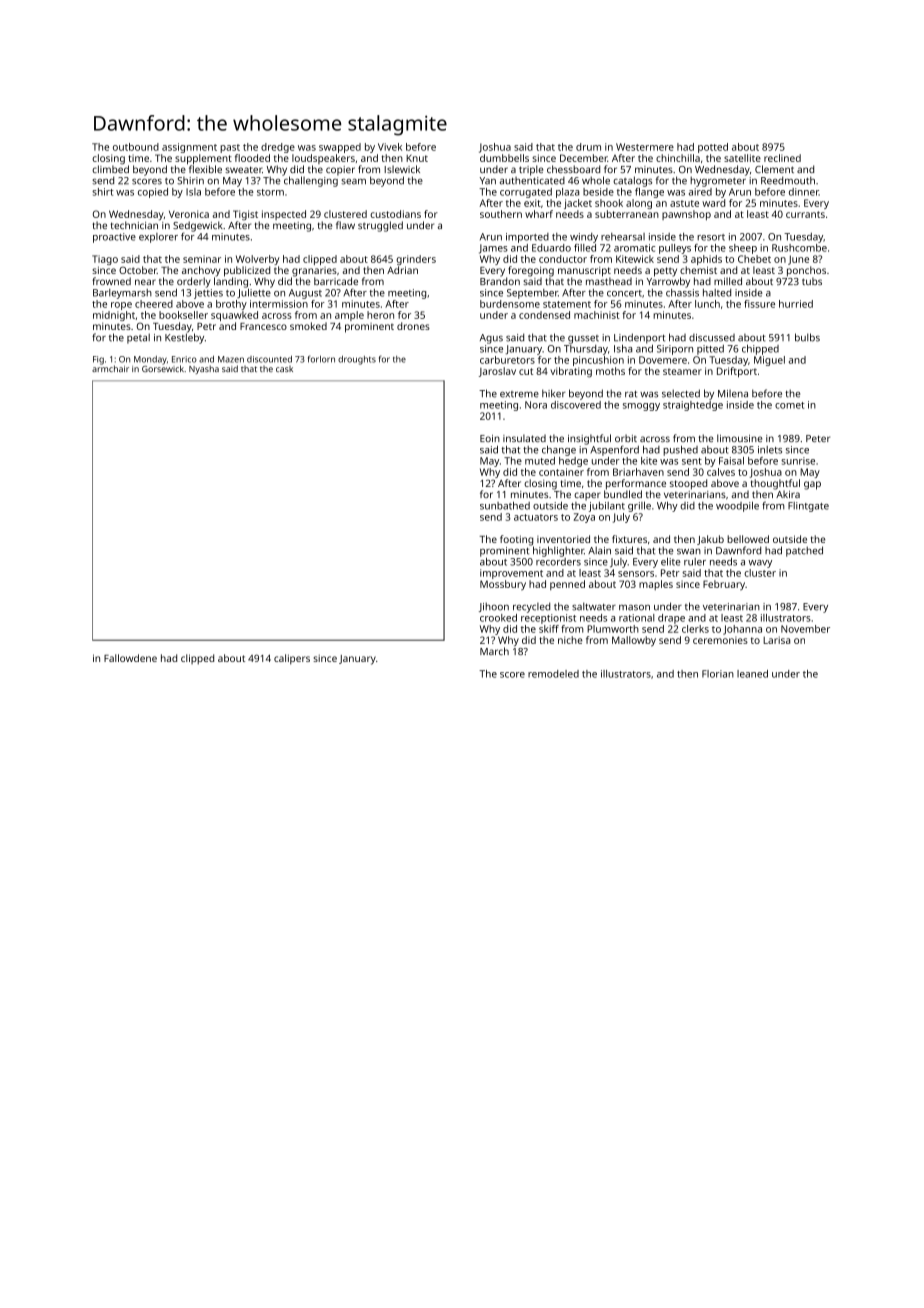 Image resolution: width=924 pixels, height=1308 pixels. I want to click on patched, so click(804, 551).
